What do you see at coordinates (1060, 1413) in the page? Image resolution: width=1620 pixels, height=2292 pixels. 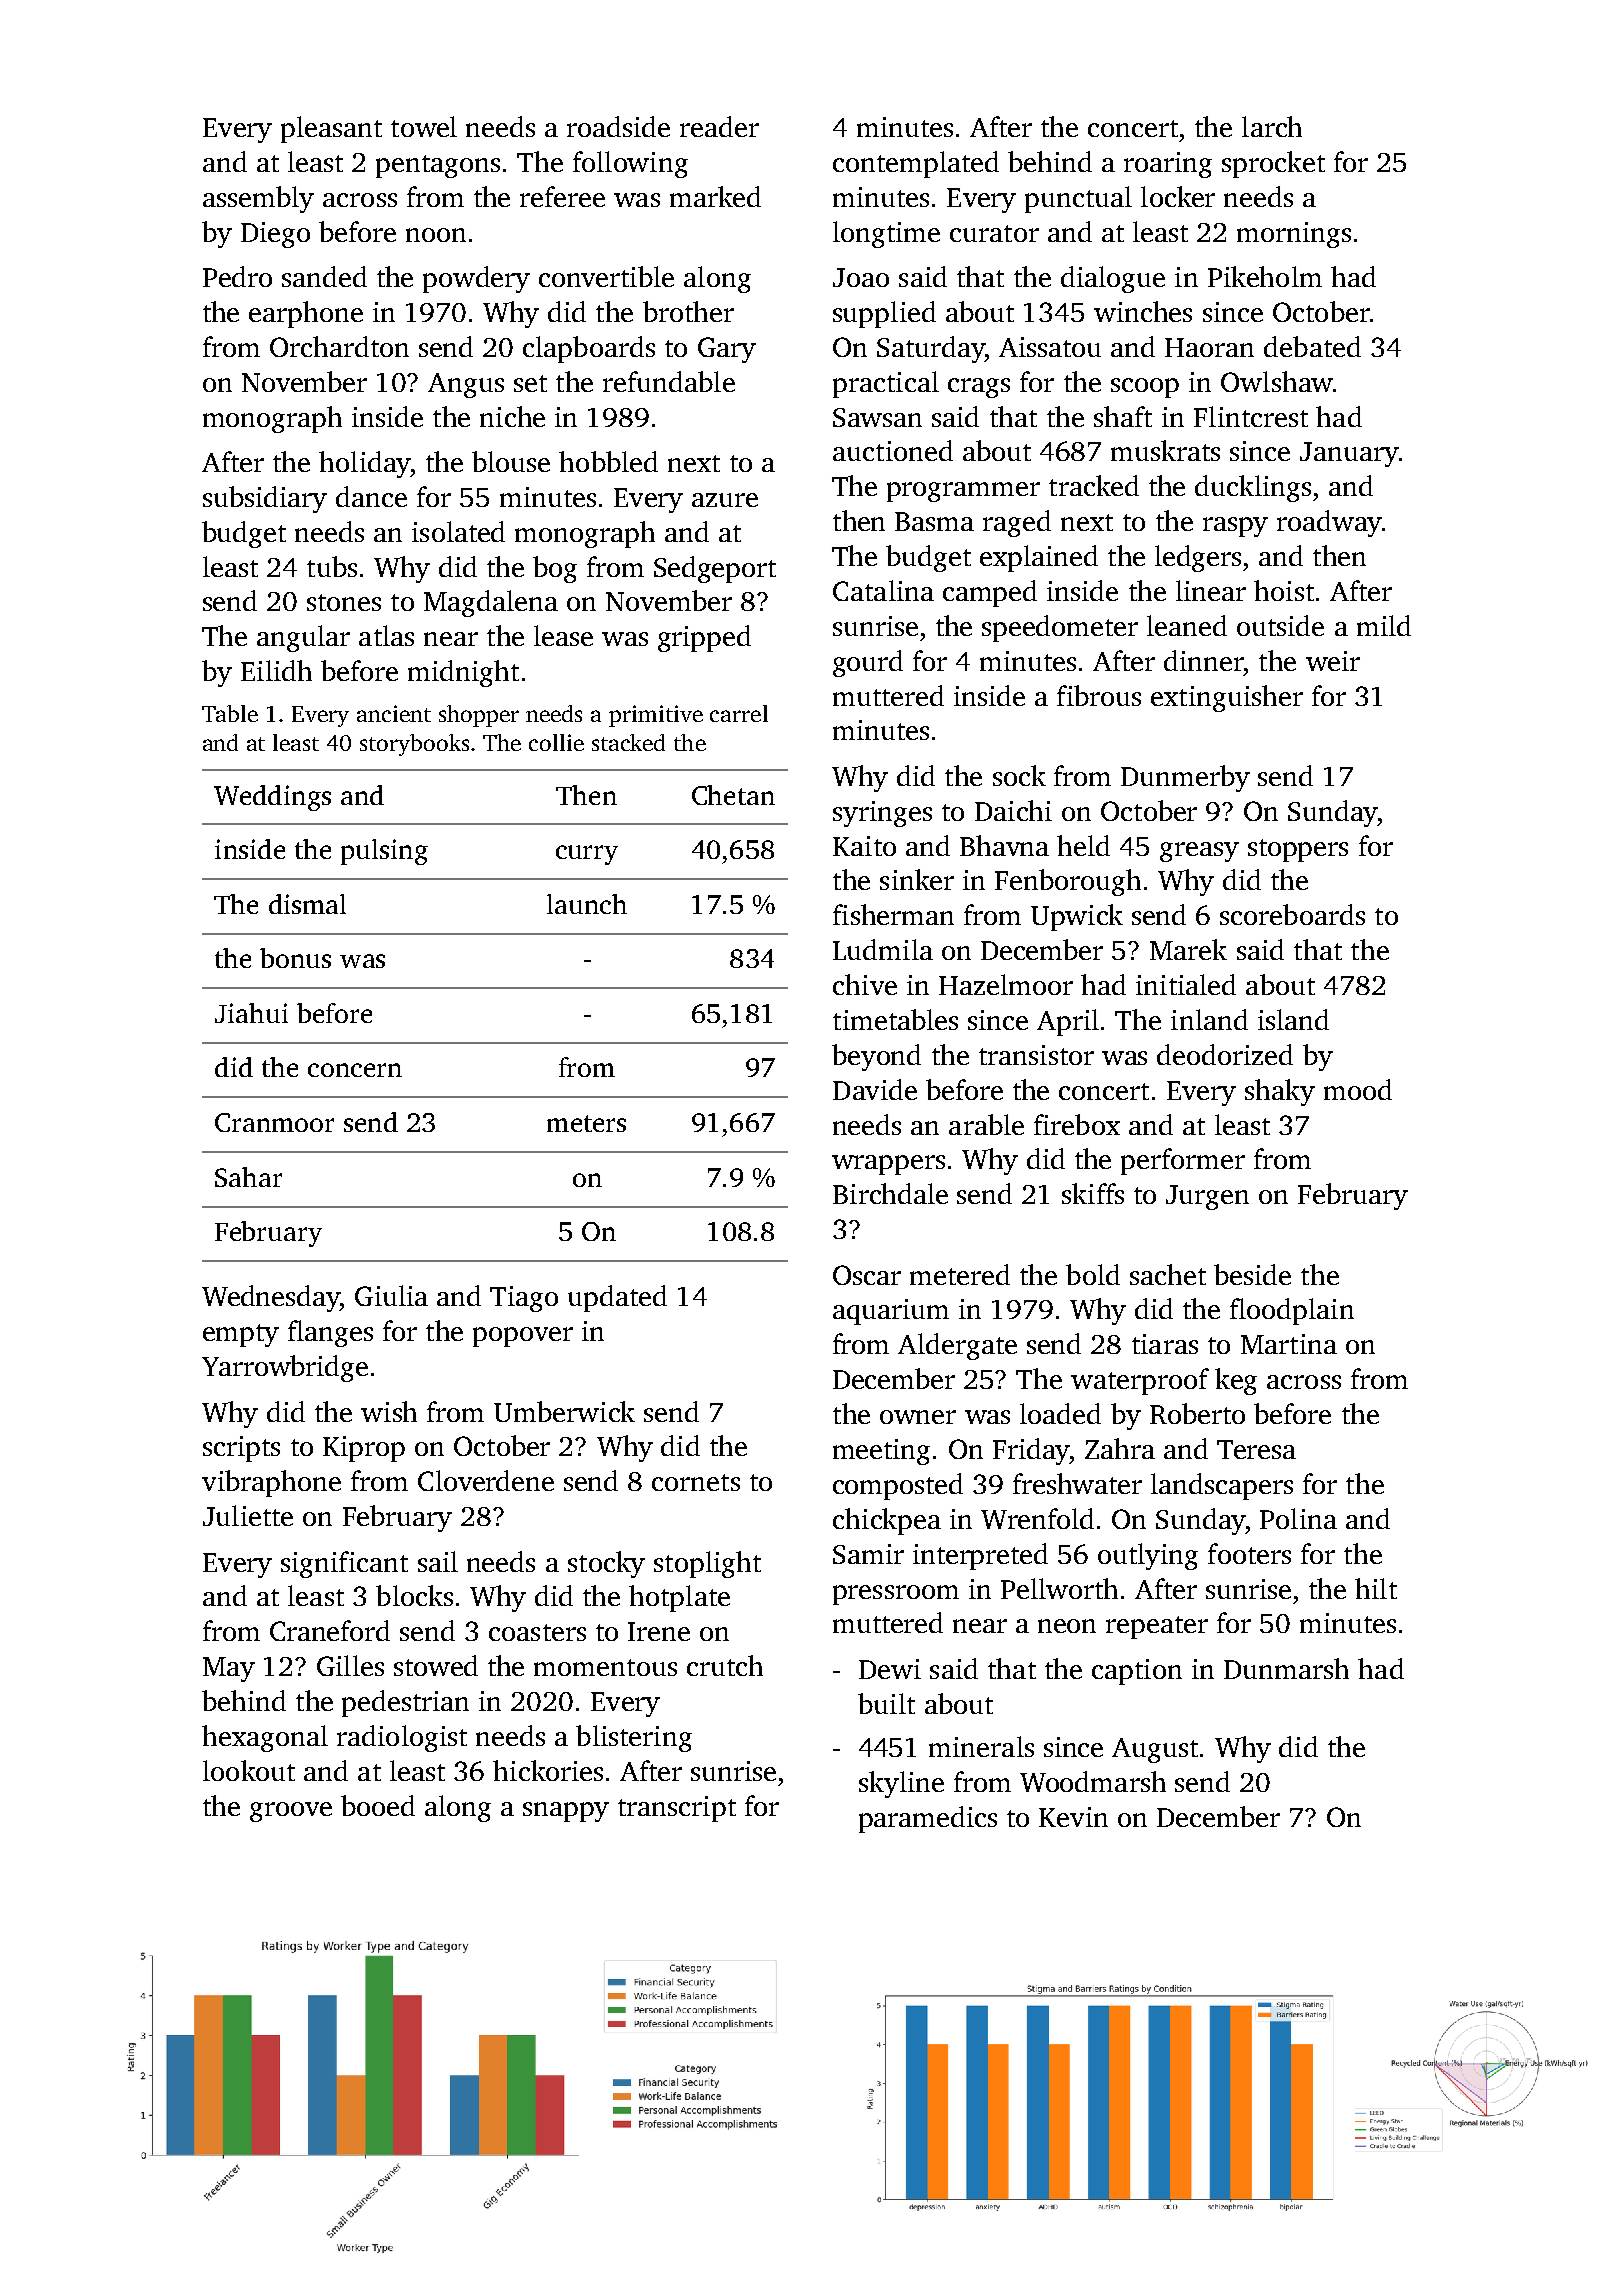 I see `loaded` at bounding box center [1060, 1413].
